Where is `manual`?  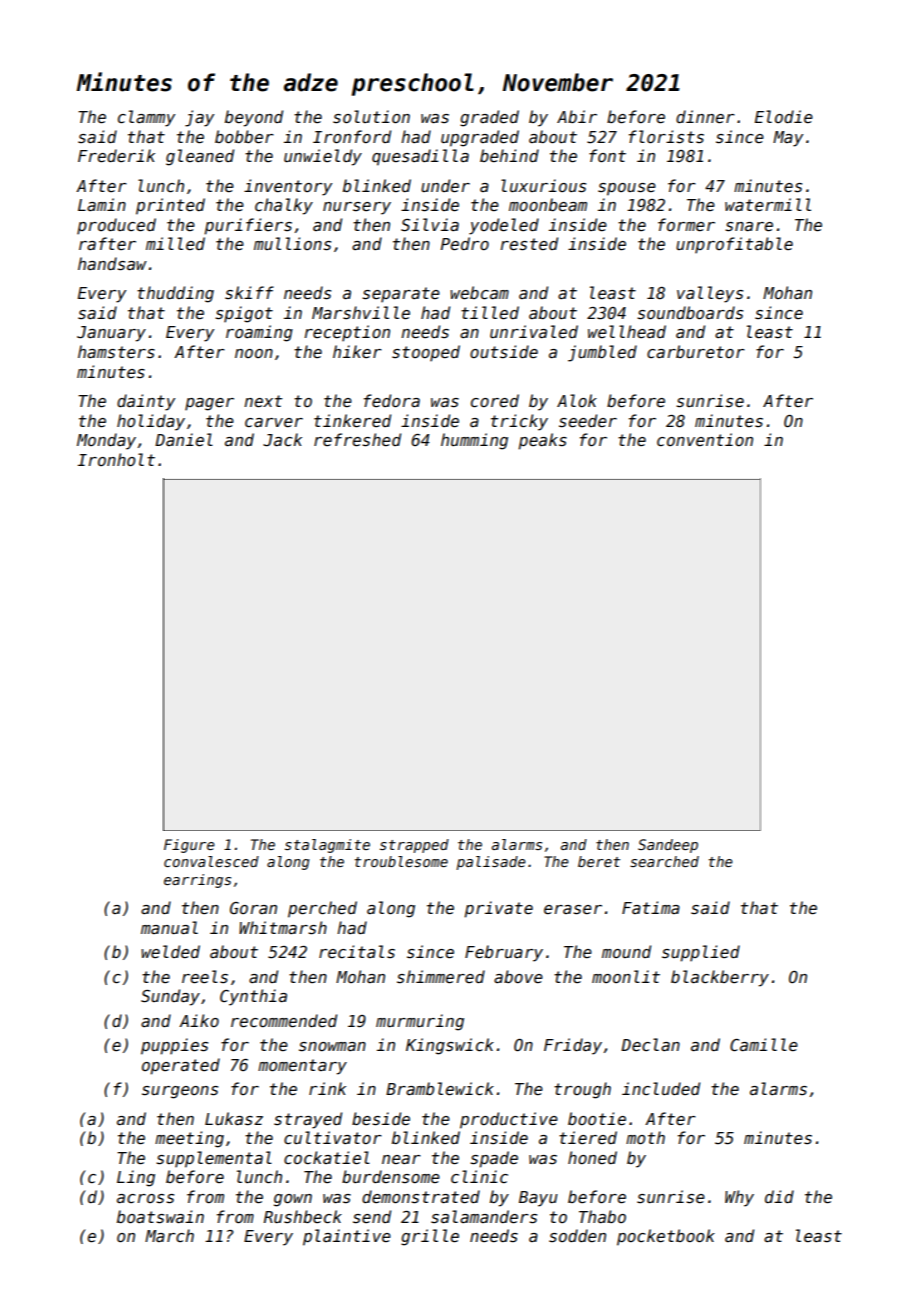 manual is located at coordinates (169, 927).
